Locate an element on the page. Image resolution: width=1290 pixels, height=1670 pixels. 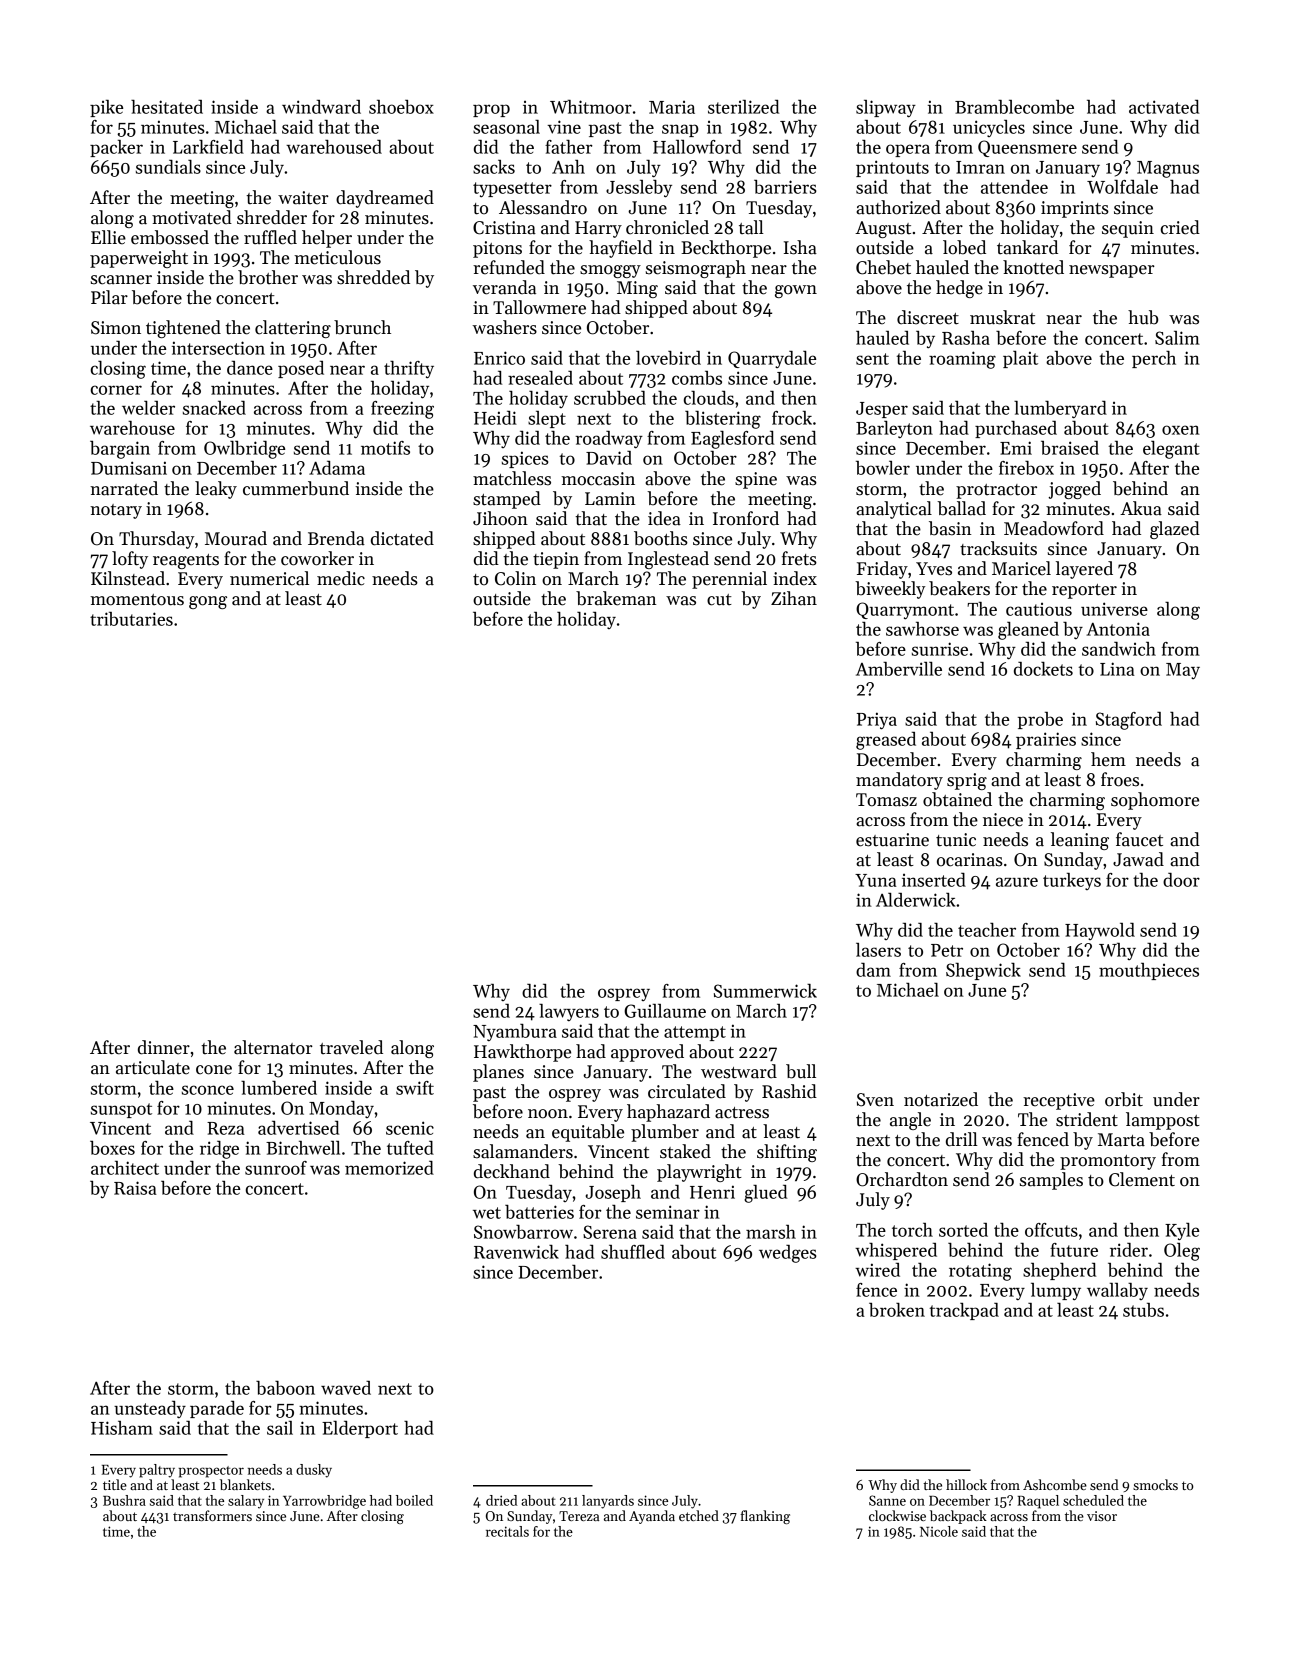
hesitated is located at coordinates (167, 107).
